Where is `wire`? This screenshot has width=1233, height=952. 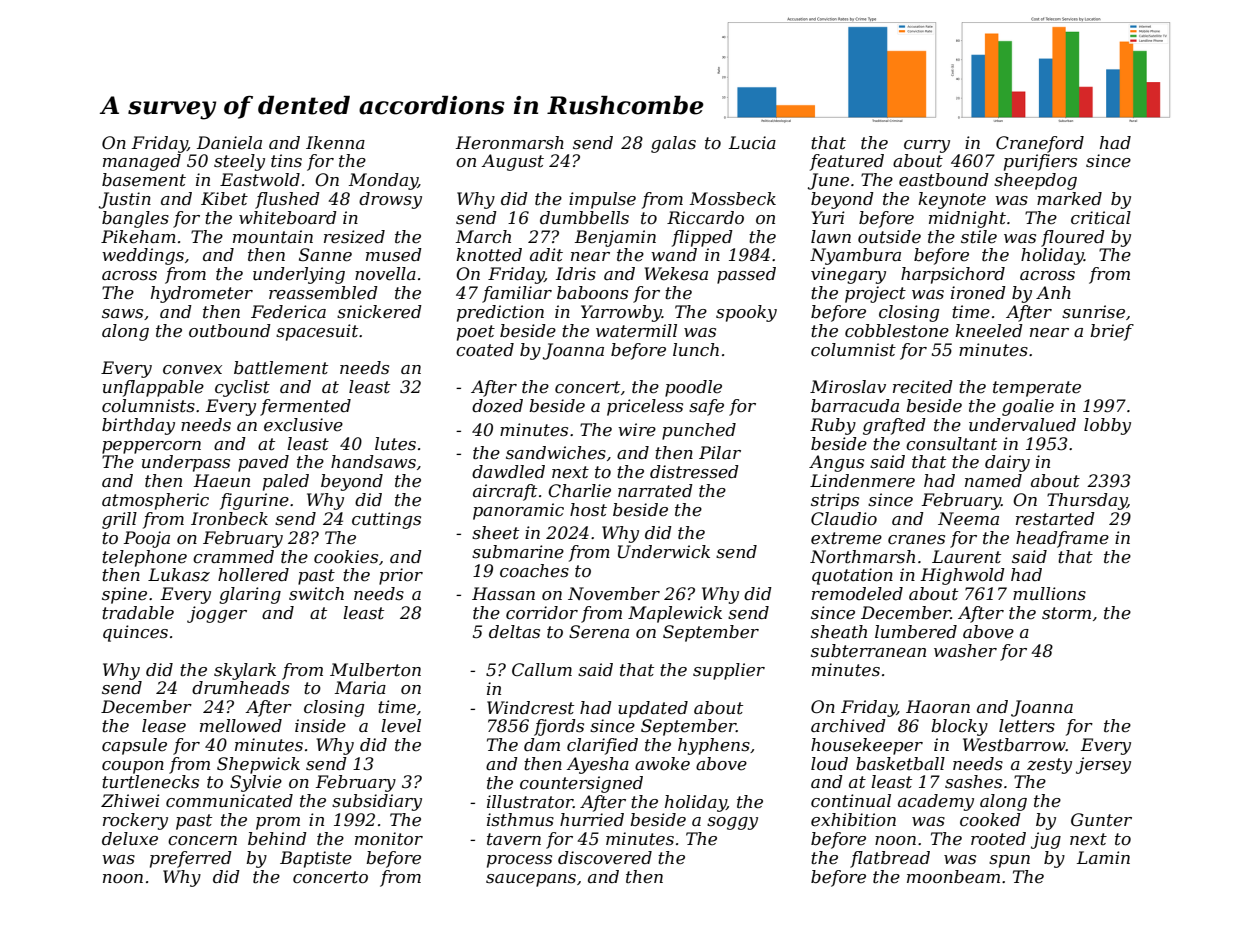
wire is located at coordinates (637, 430).
